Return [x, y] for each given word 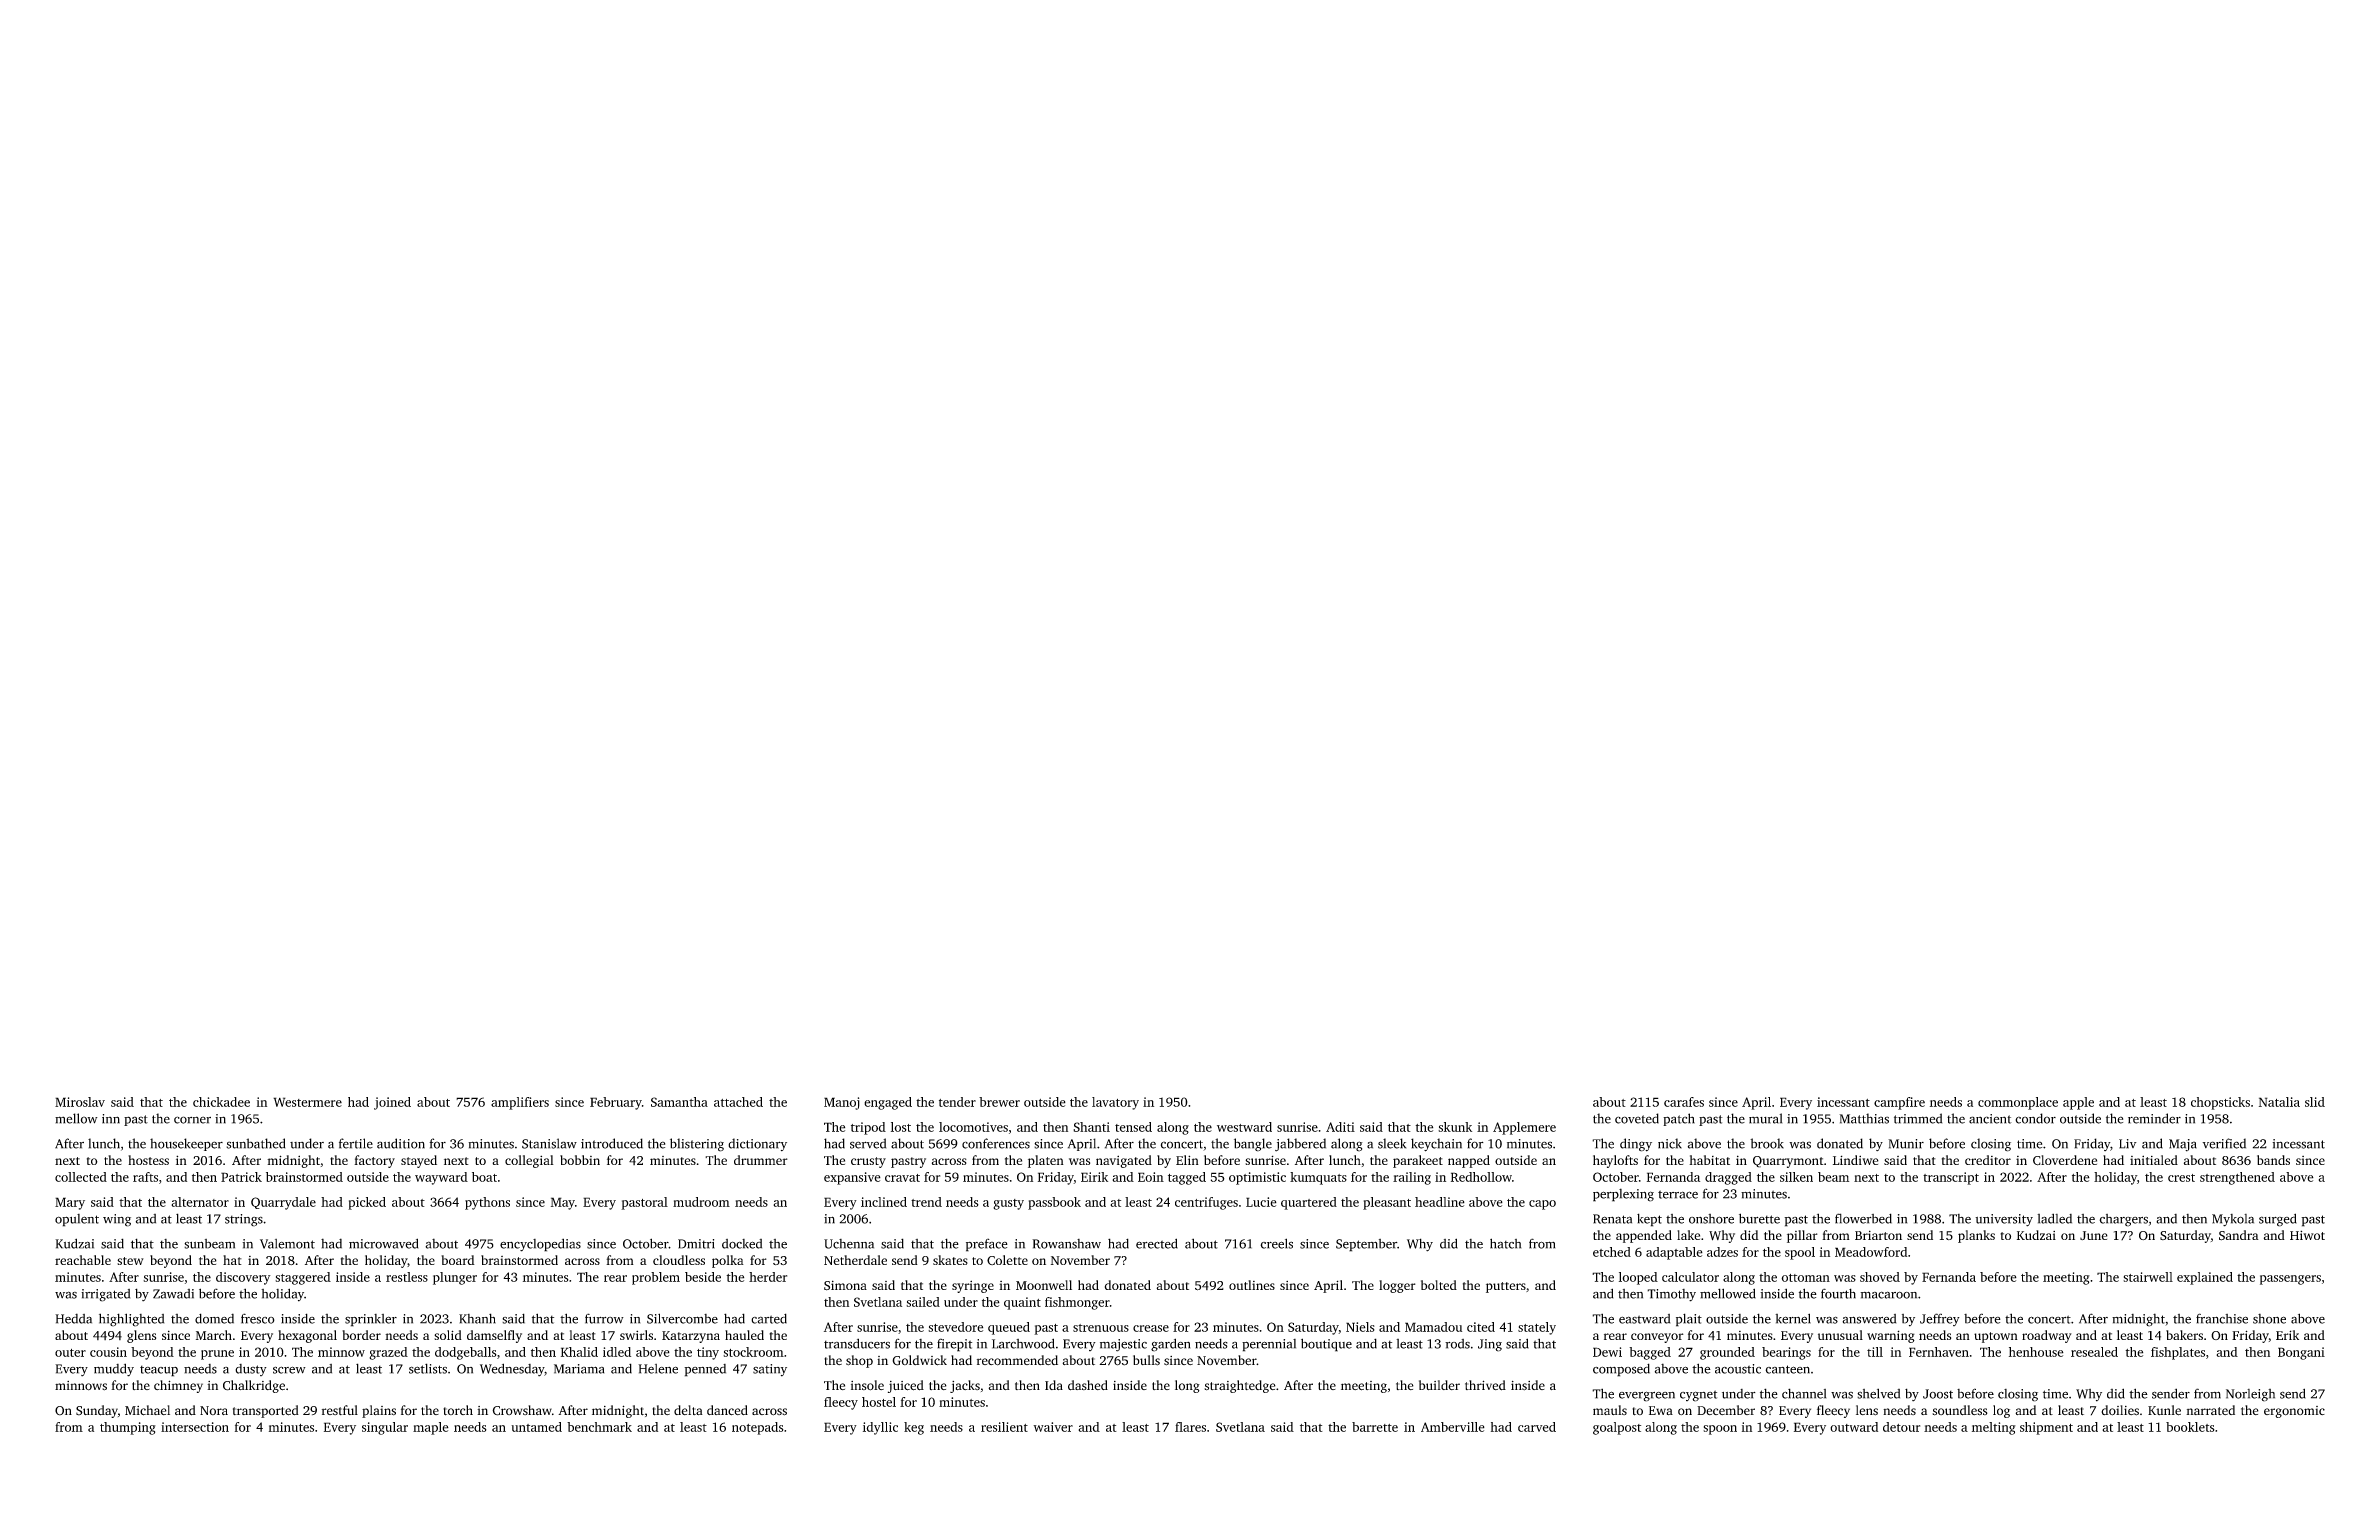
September [1366, 1245]
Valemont [287, 1244]
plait [1689, 1320]
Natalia [2279, 1102]
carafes [1684, 1102]
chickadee [221, 1102]
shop [859, 1361]
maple [431, 1428]
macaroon [1888, 1295]
